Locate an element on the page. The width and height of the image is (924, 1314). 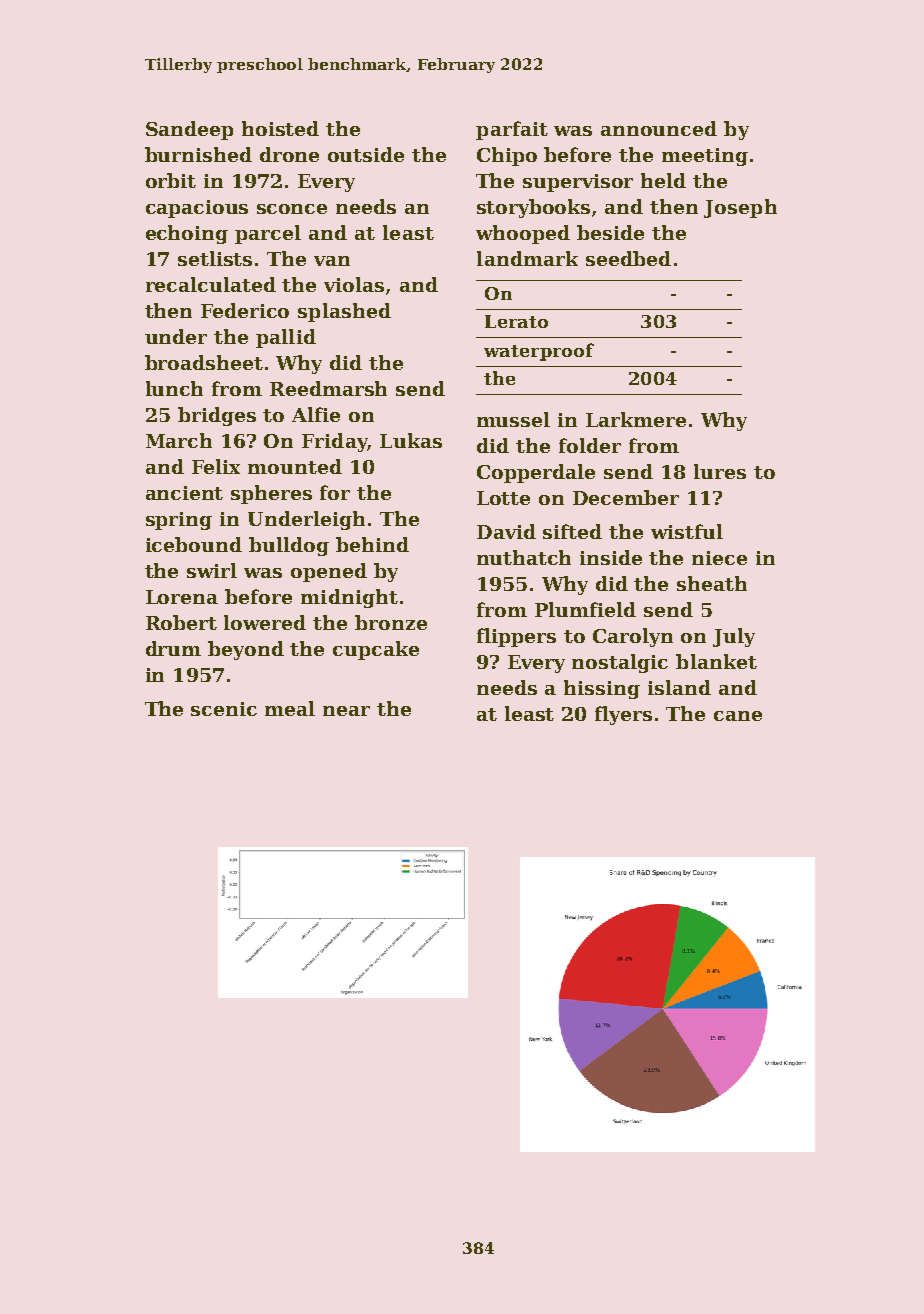
near is located at coordinates (346, 711).
